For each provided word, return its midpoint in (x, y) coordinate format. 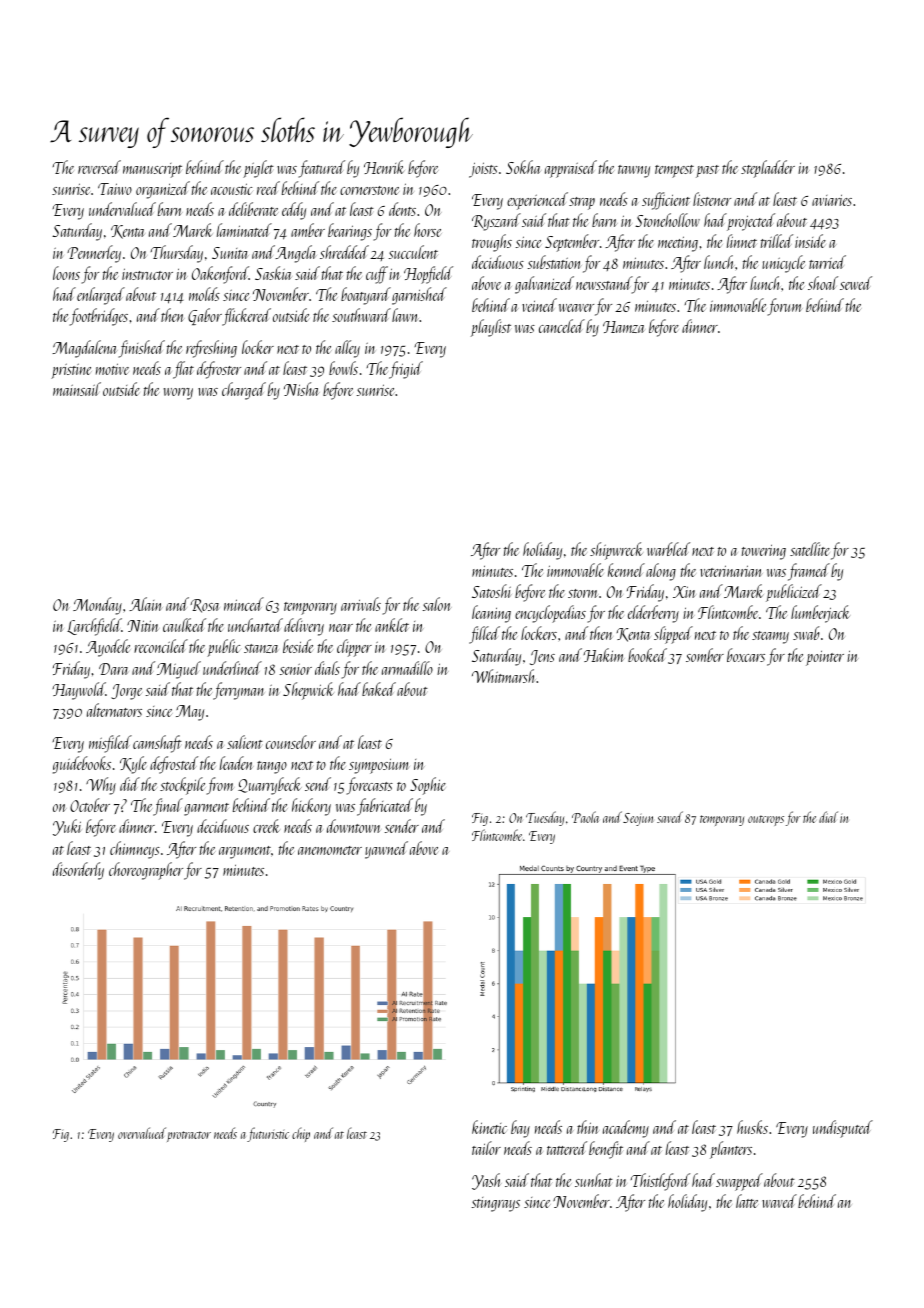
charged (244, 391)
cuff (377, 275)
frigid (406, 370)
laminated (244, 230)
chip (301, 1134)
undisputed (843, 1129)
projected (751, 222)
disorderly (78, 871)
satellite (810, 549)
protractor (189, 1136)
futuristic (268, 1134)
